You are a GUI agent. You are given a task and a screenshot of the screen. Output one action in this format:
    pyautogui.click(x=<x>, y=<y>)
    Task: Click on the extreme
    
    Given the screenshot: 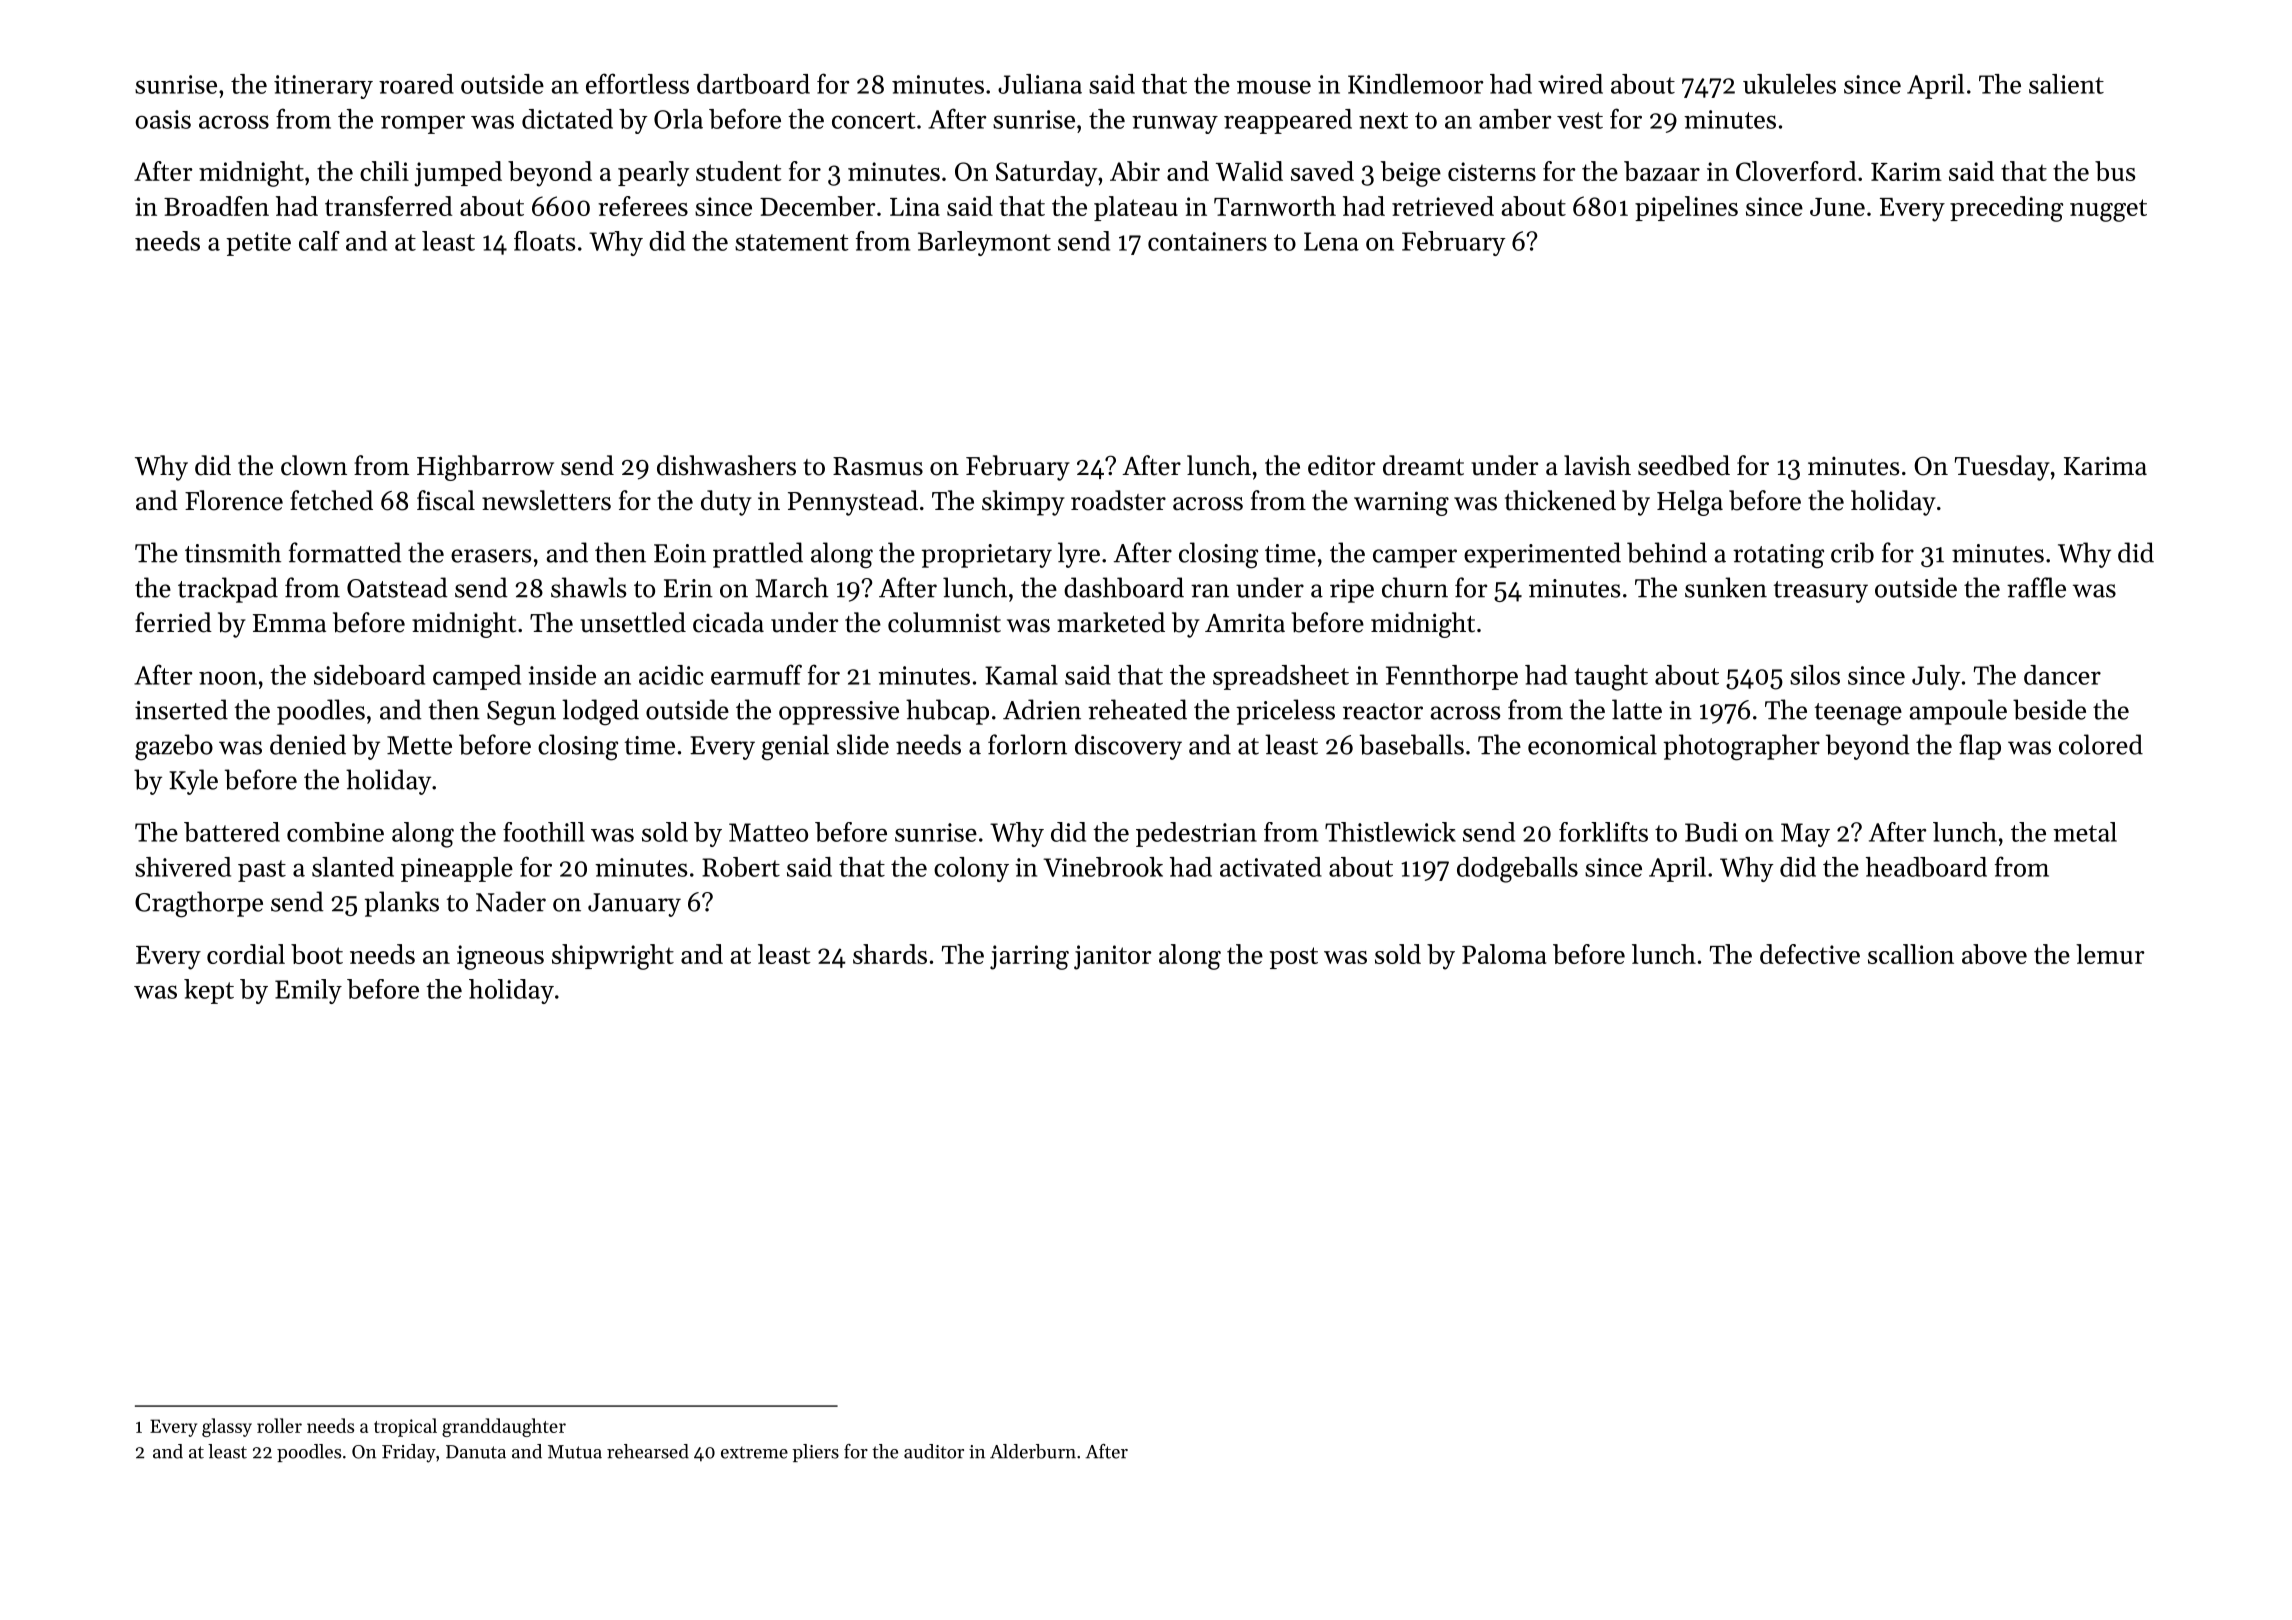 What is the action you would take?
    pyautogui.click(x=754, y=1452)
